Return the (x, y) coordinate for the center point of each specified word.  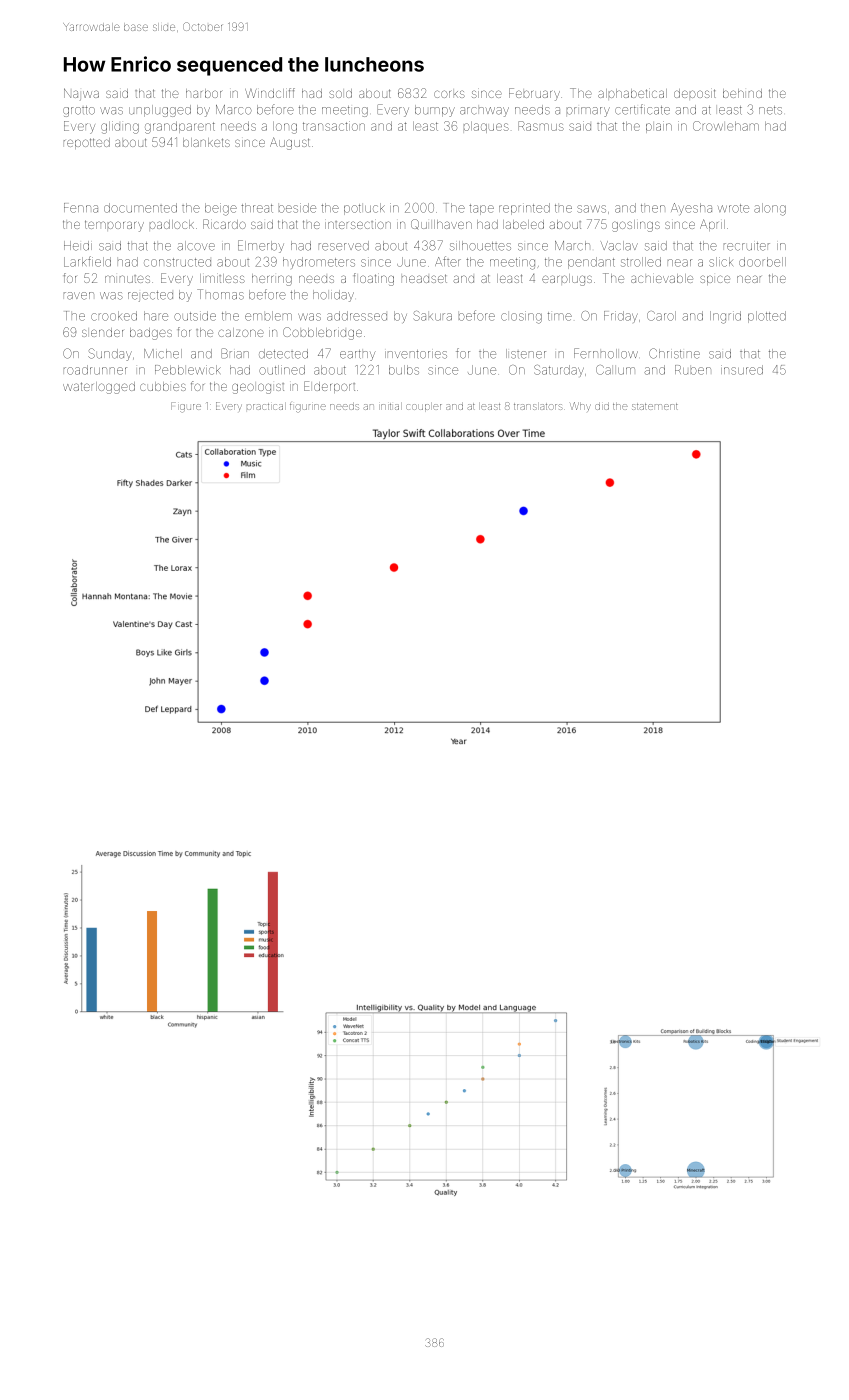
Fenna (81, 208)
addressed (357, 316)
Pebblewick (188, 370)
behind (742, 93)
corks (449, 94)
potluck (364, 209)
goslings (636, 226)
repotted (87, 143)
